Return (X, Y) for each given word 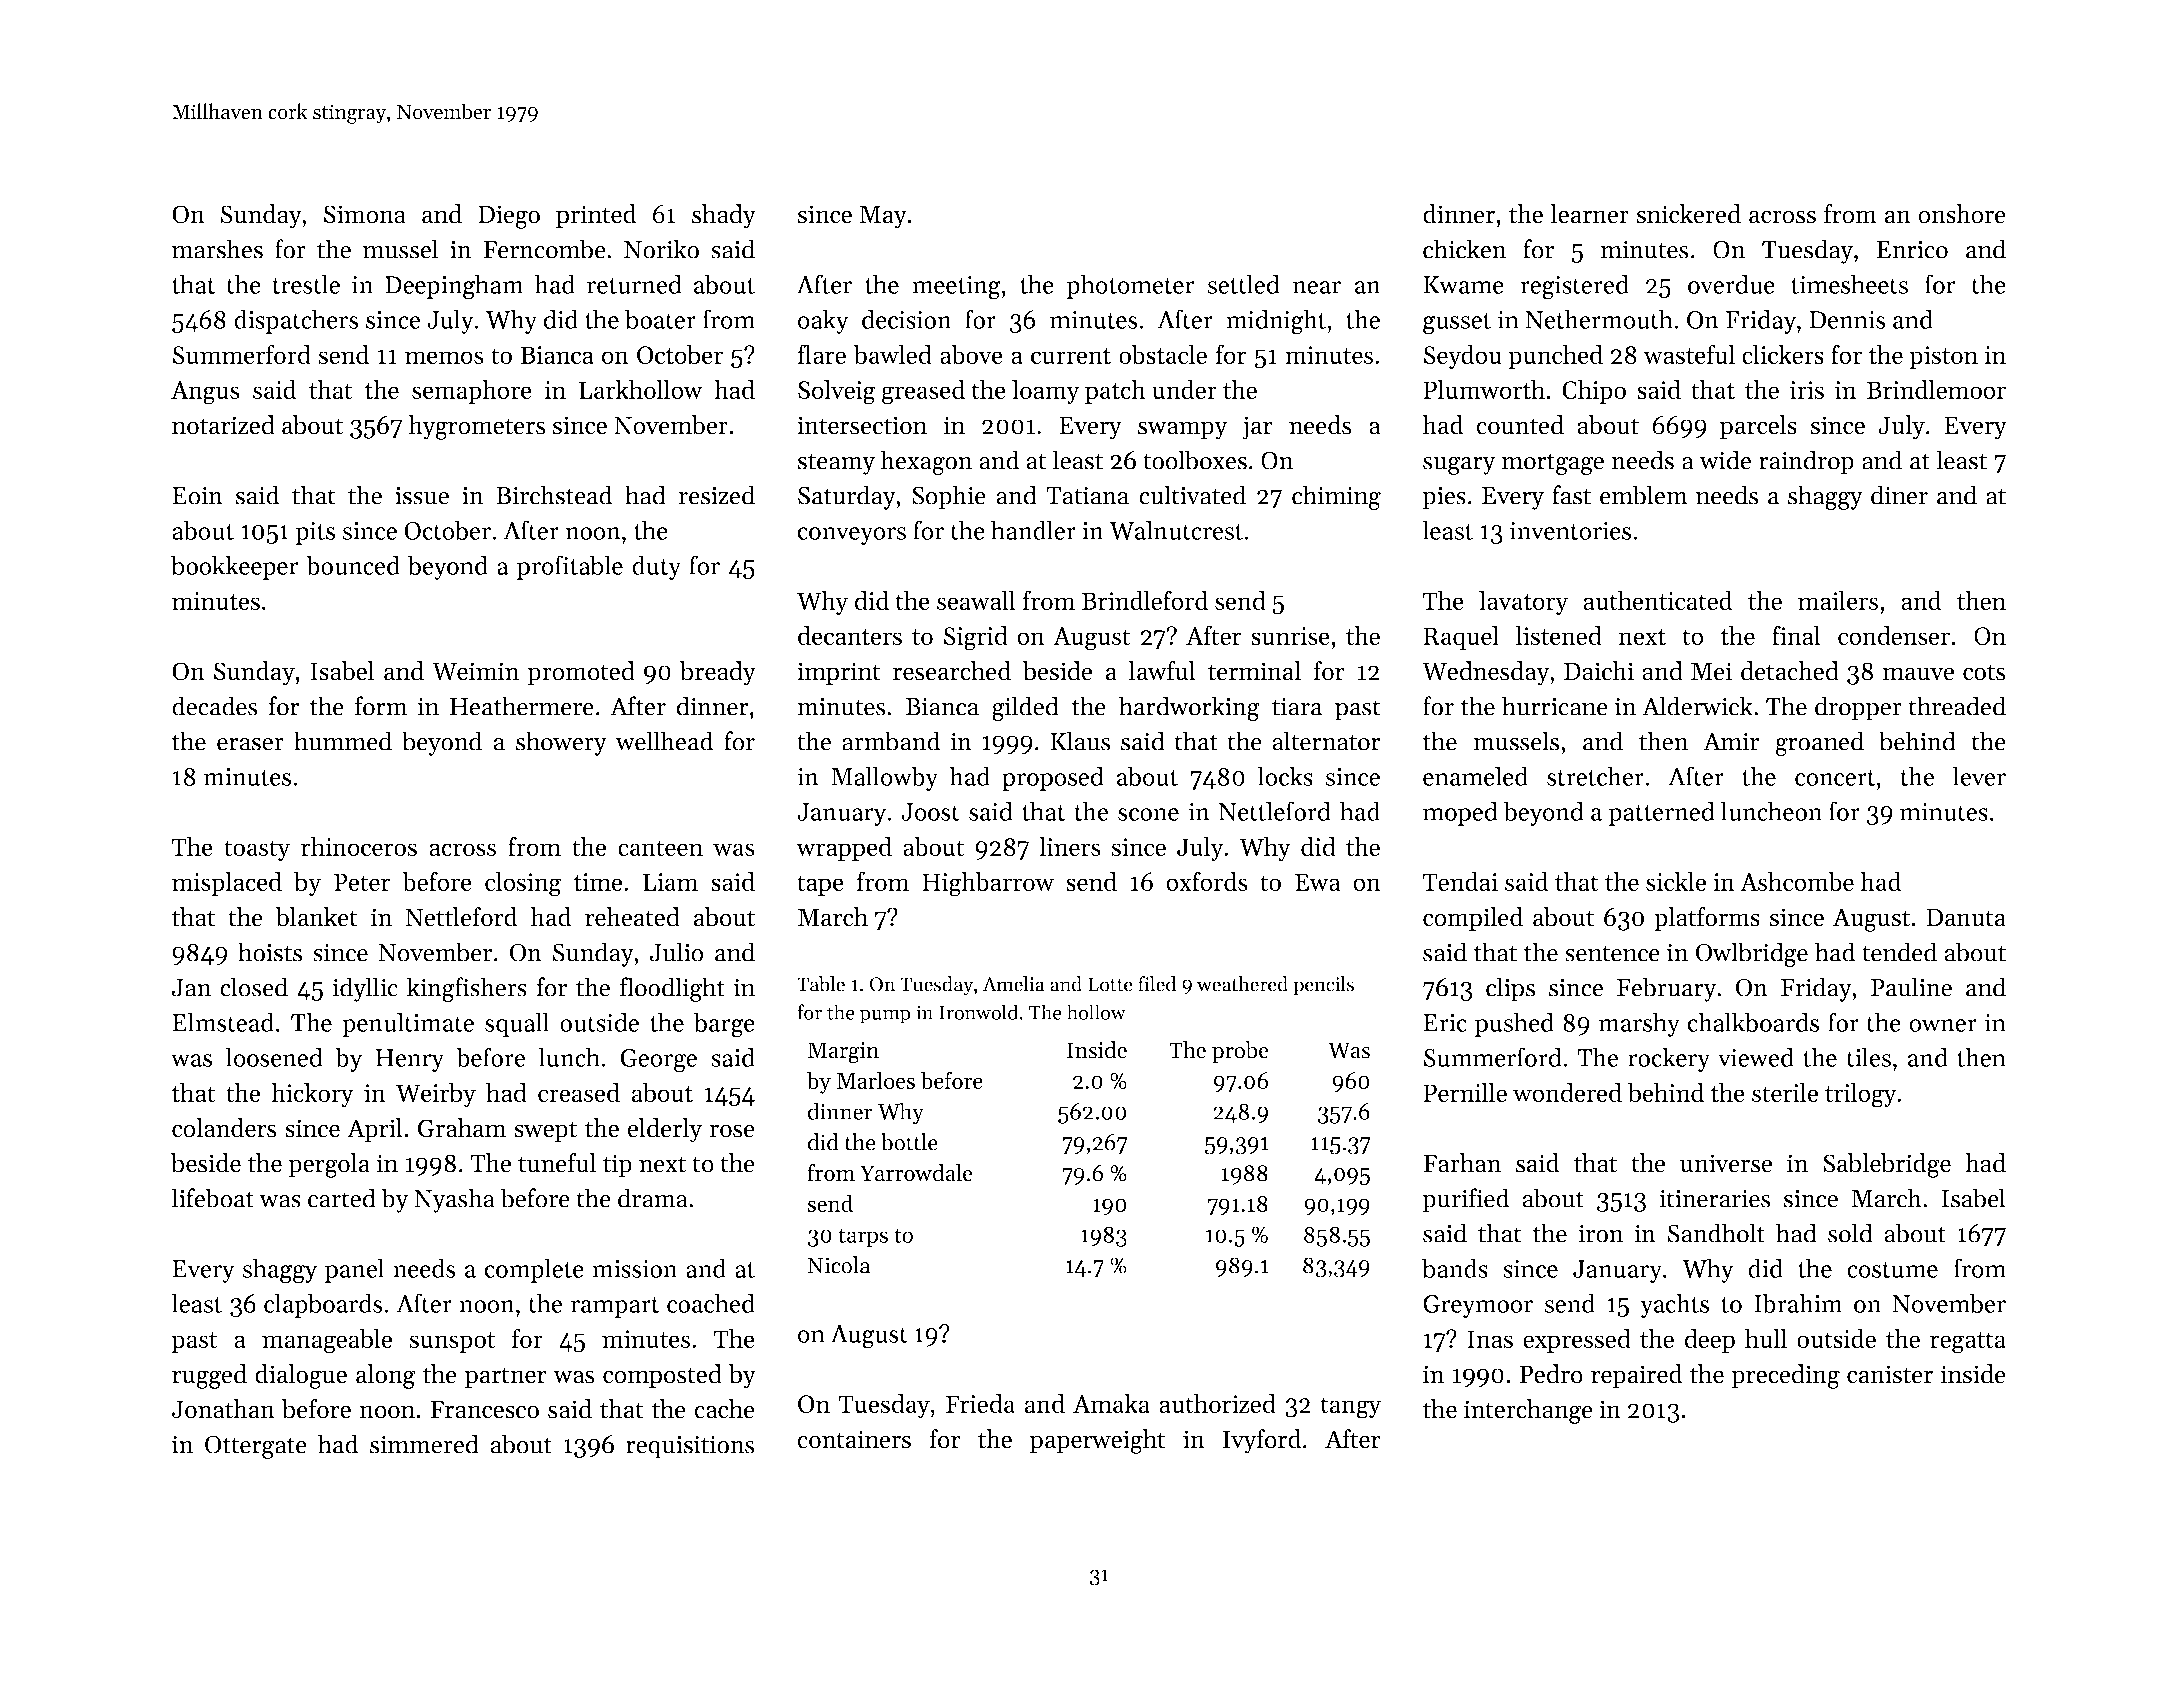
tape (820, 885)
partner (506, 1378)
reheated (632, 917)
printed (596, 216)
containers (854, 1439)
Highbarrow (988, 884)
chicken (1464, 249)
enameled (1475, 776)
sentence (1612, 954)
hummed (343, 741)
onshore (1962, 214)
